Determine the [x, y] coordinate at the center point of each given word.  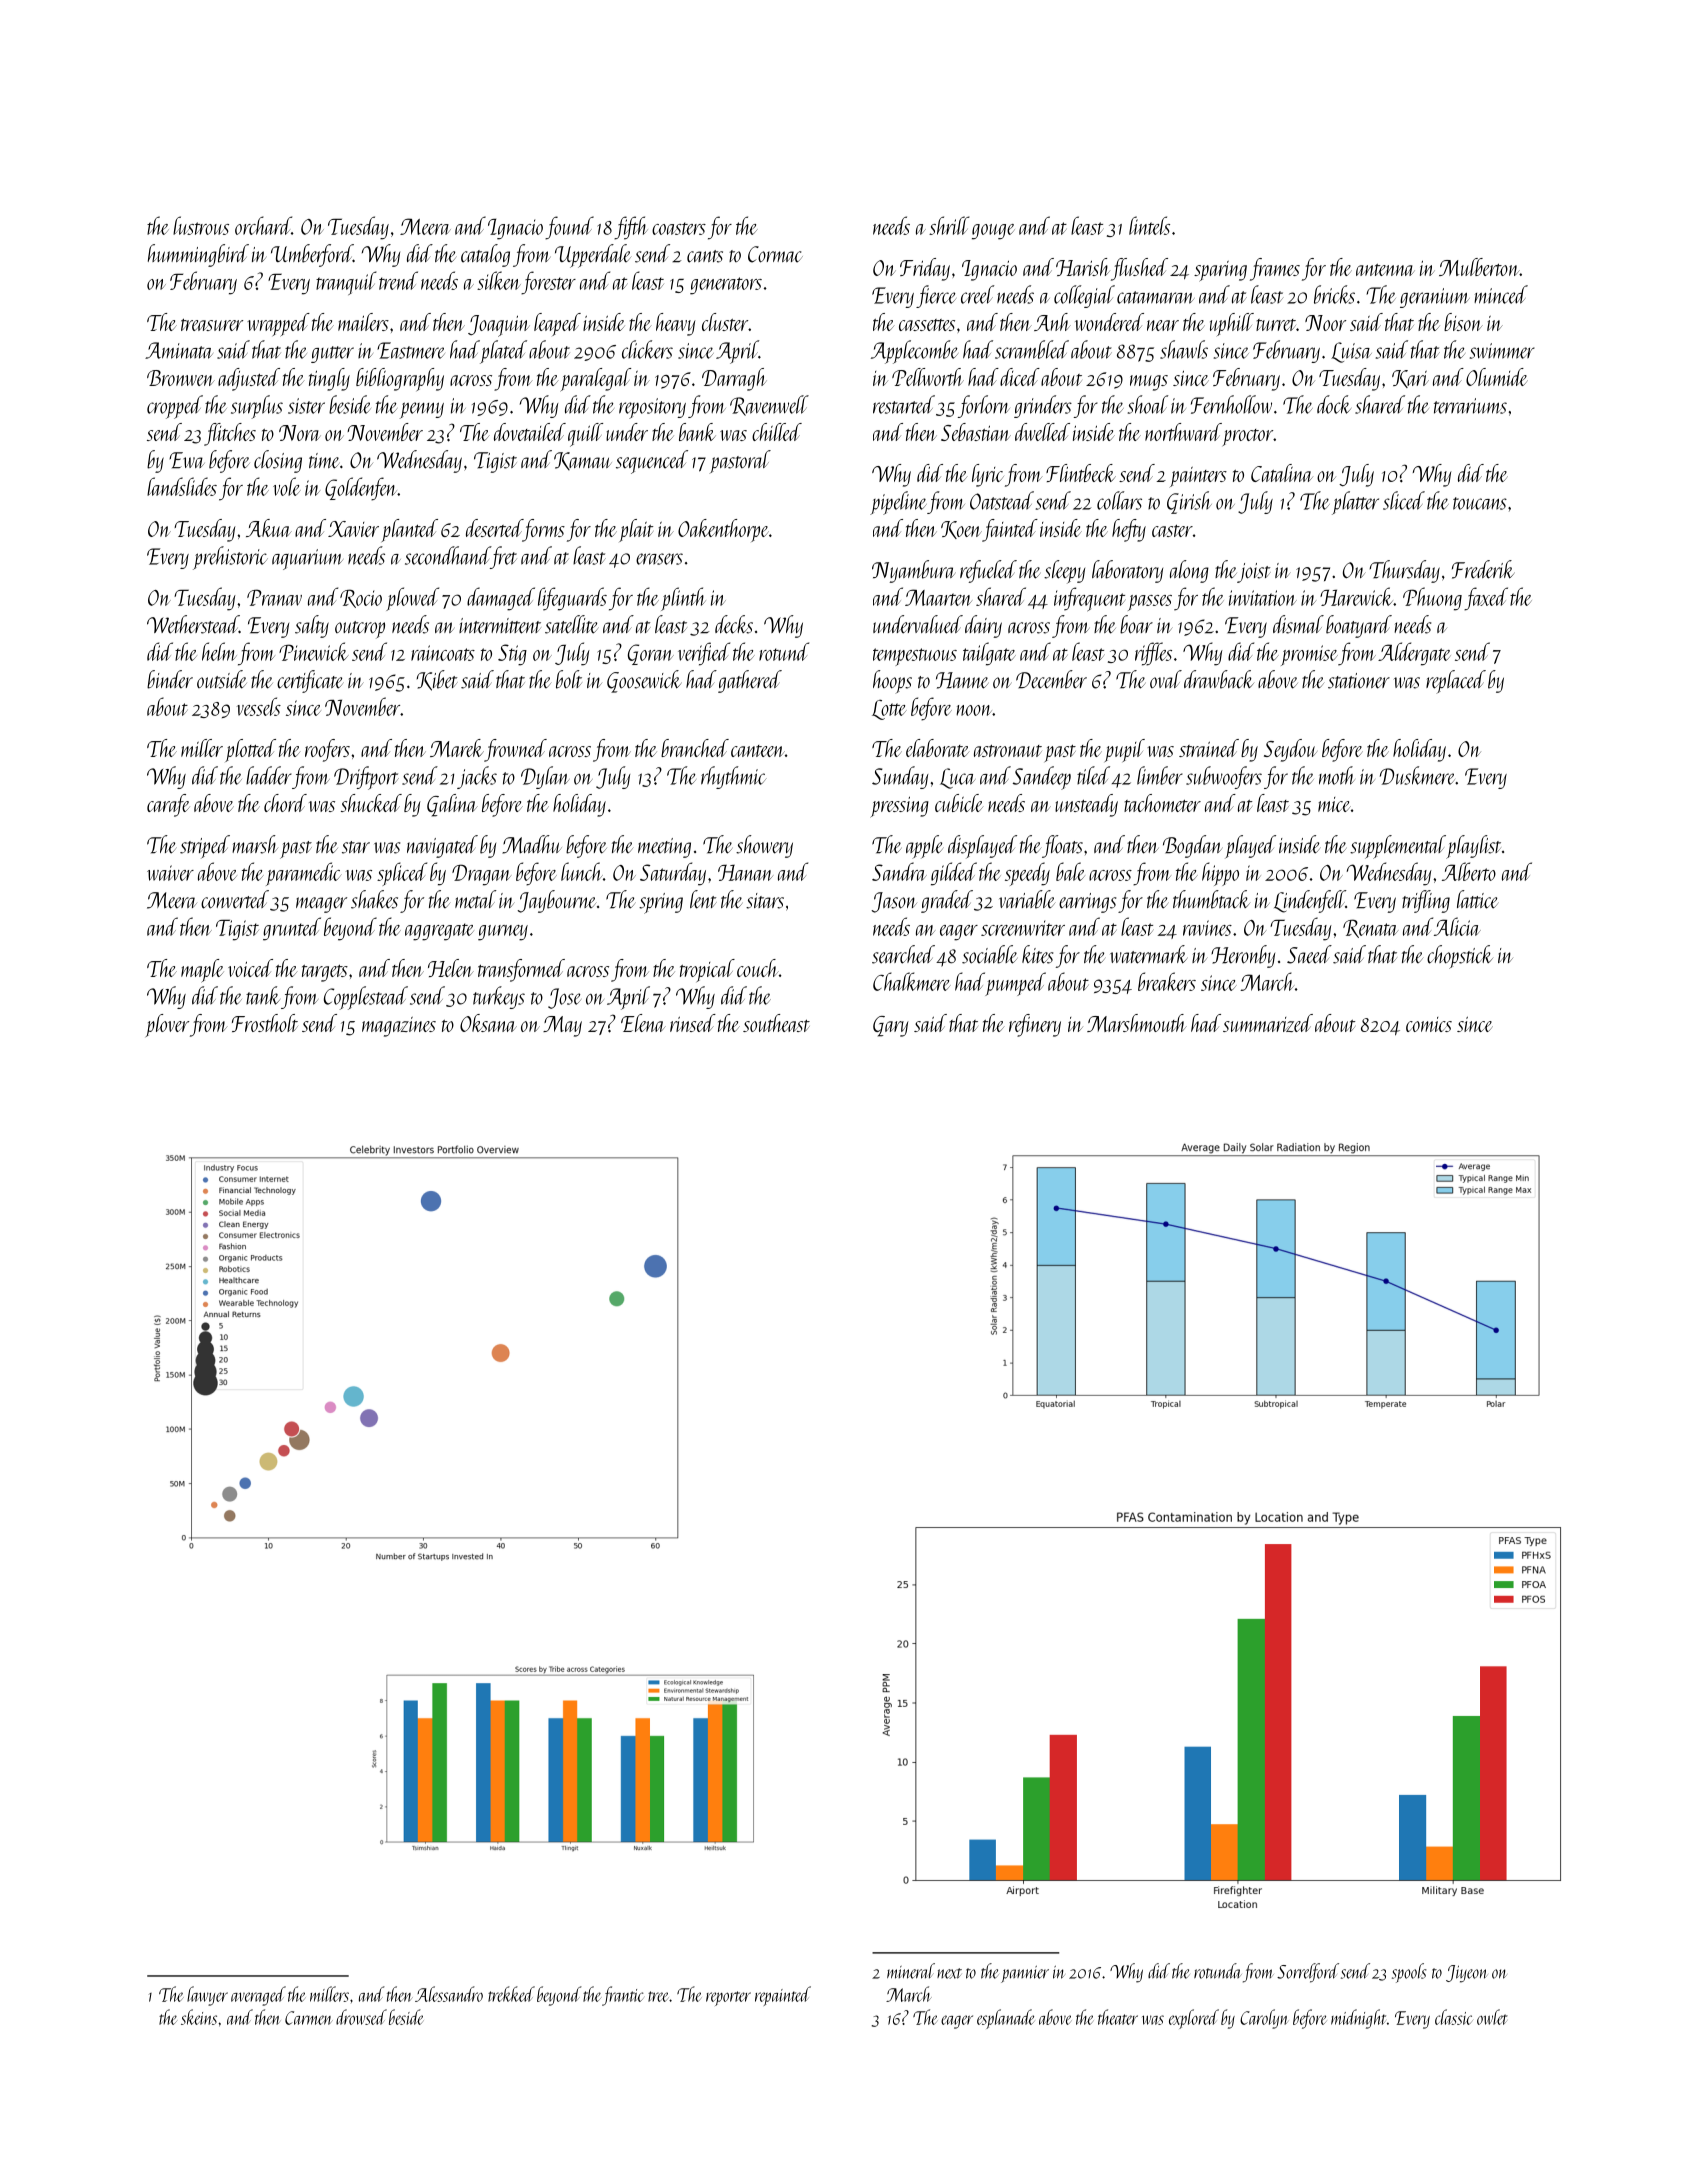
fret [504, 557]
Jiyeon [1466, 1974]
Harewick [1356, 596]
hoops [892, 682]
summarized [1268, 1023]
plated [503, 352]
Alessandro [449, 1994]
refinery [1035, 1025]
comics [1429, 1024]
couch [758, 968]
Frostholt [265, 1023]
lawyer [207, 1996]
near [1163, 325]
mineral [911, 1971]
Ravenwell [769, 405]
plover [167, 1025]
